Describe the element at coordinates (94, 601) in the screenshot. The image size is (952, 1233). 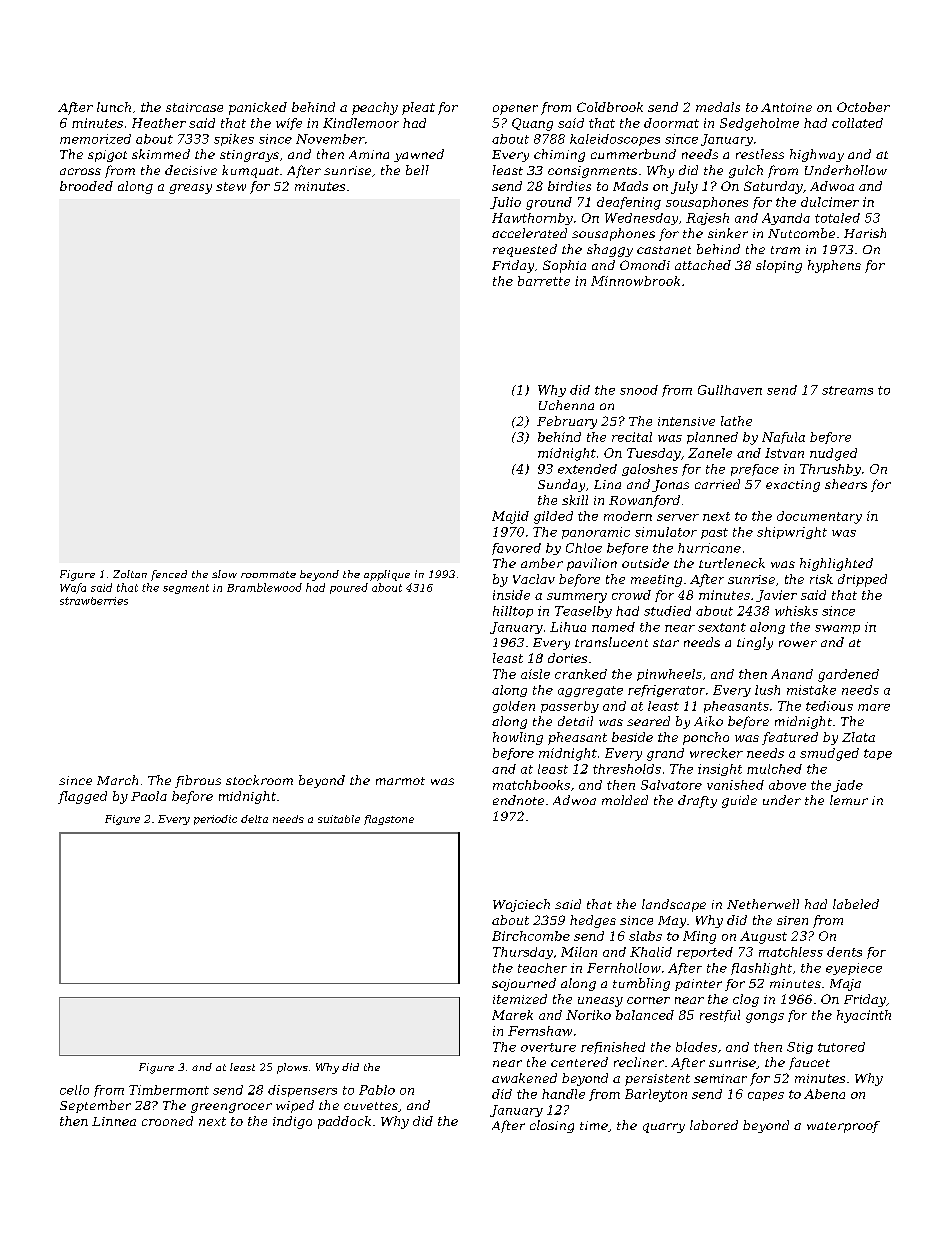
I see `strawberries` at that location.
